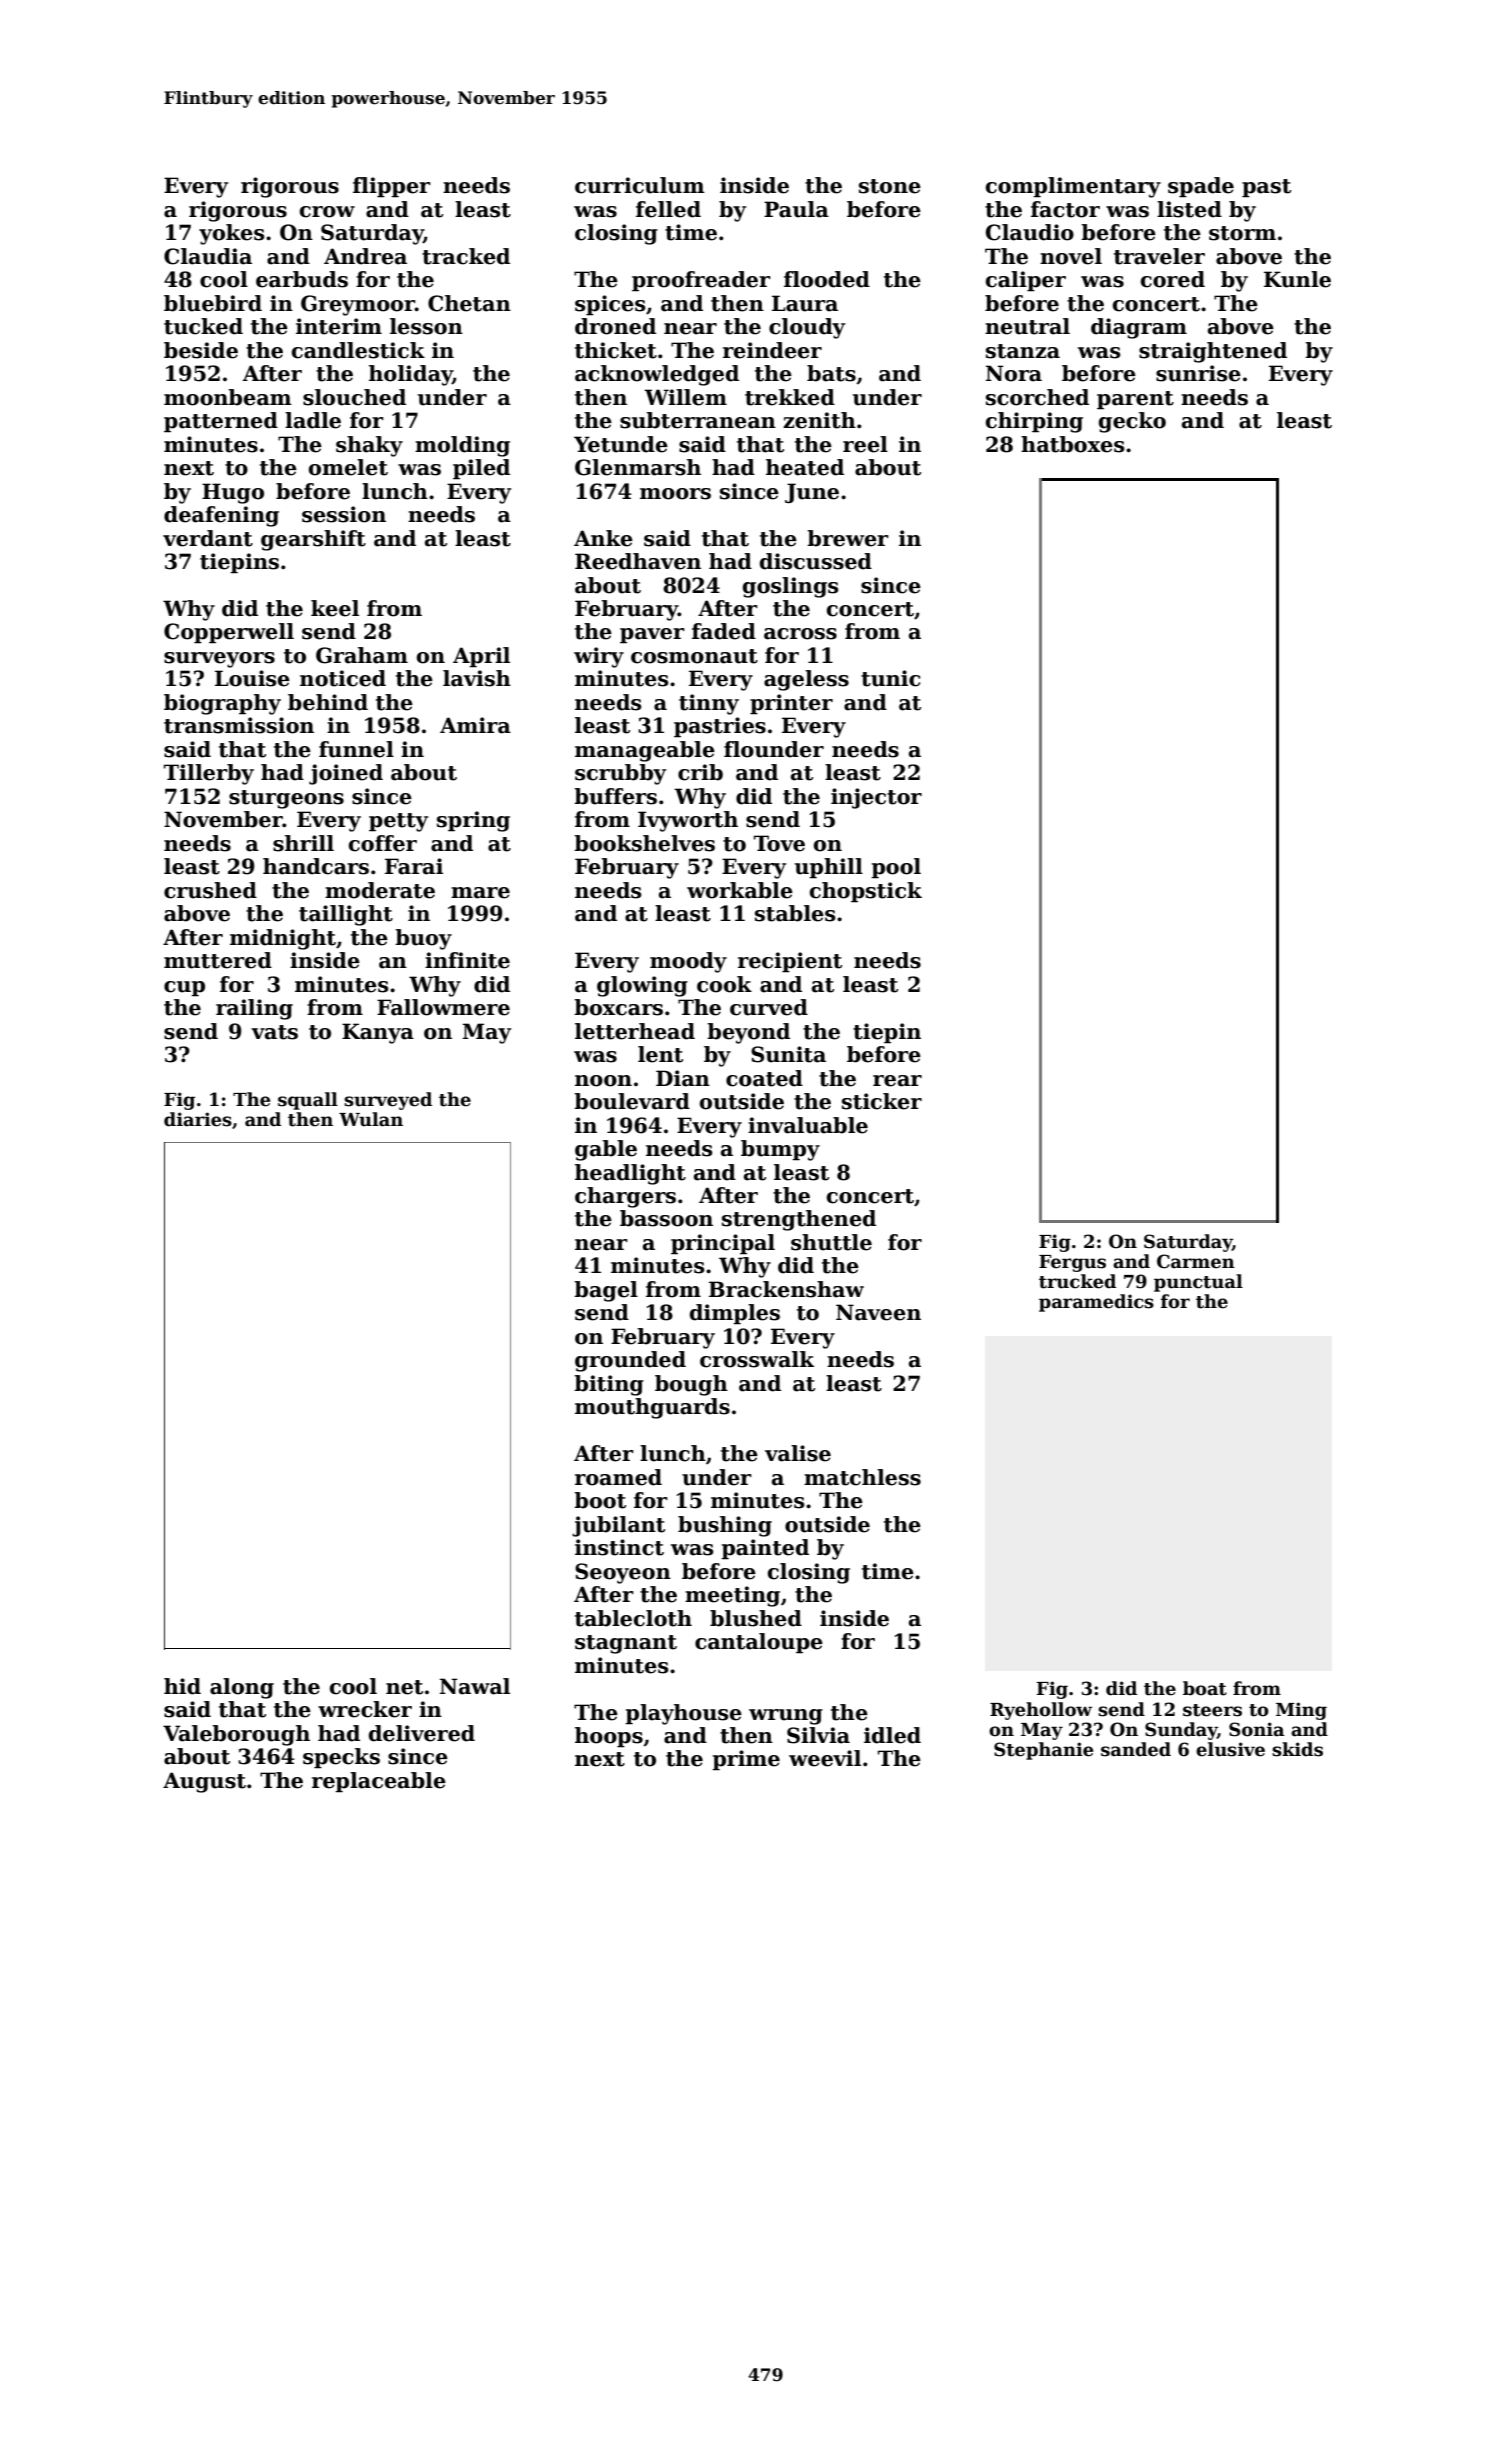 Image resolution: width=1496 pixels, height=2464 pixels. What do you see at coordinates (796, 209) in the screenshot?
I see `Paula` at bounding box center [796, 209].
